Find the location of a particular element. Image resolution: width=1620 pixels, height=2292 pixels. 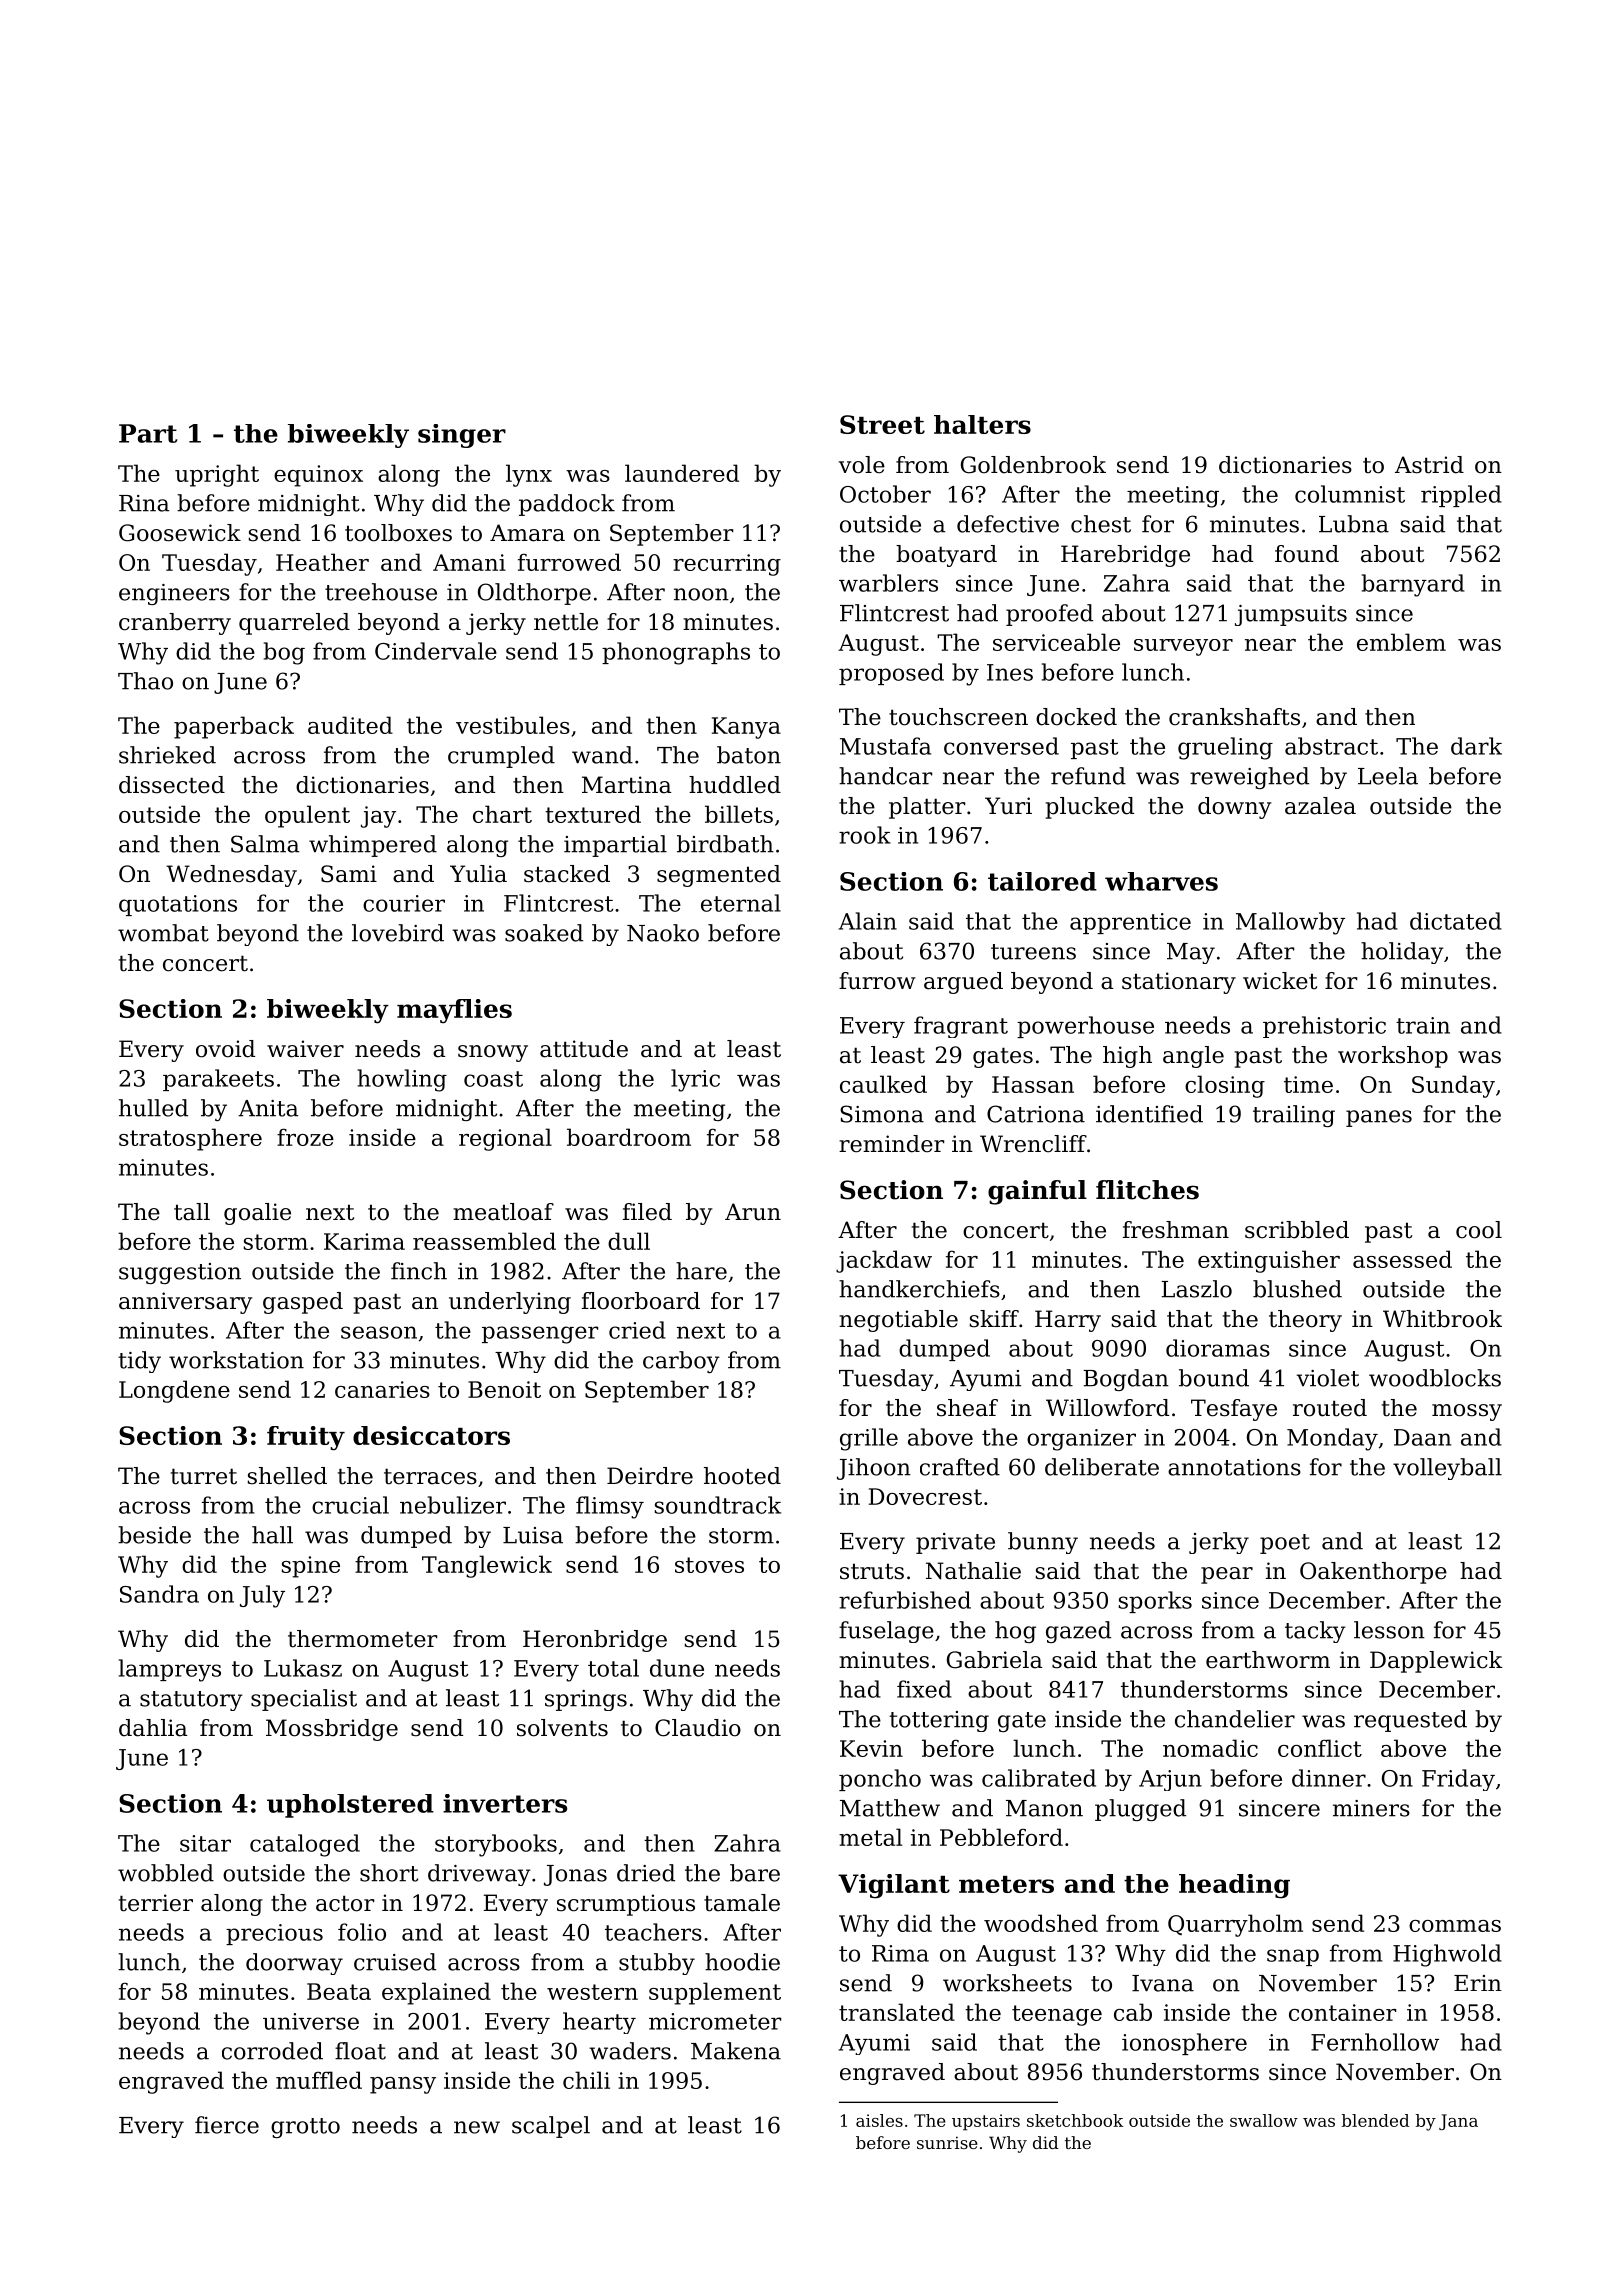

ovoid is located at coordinates (225, 1049).
